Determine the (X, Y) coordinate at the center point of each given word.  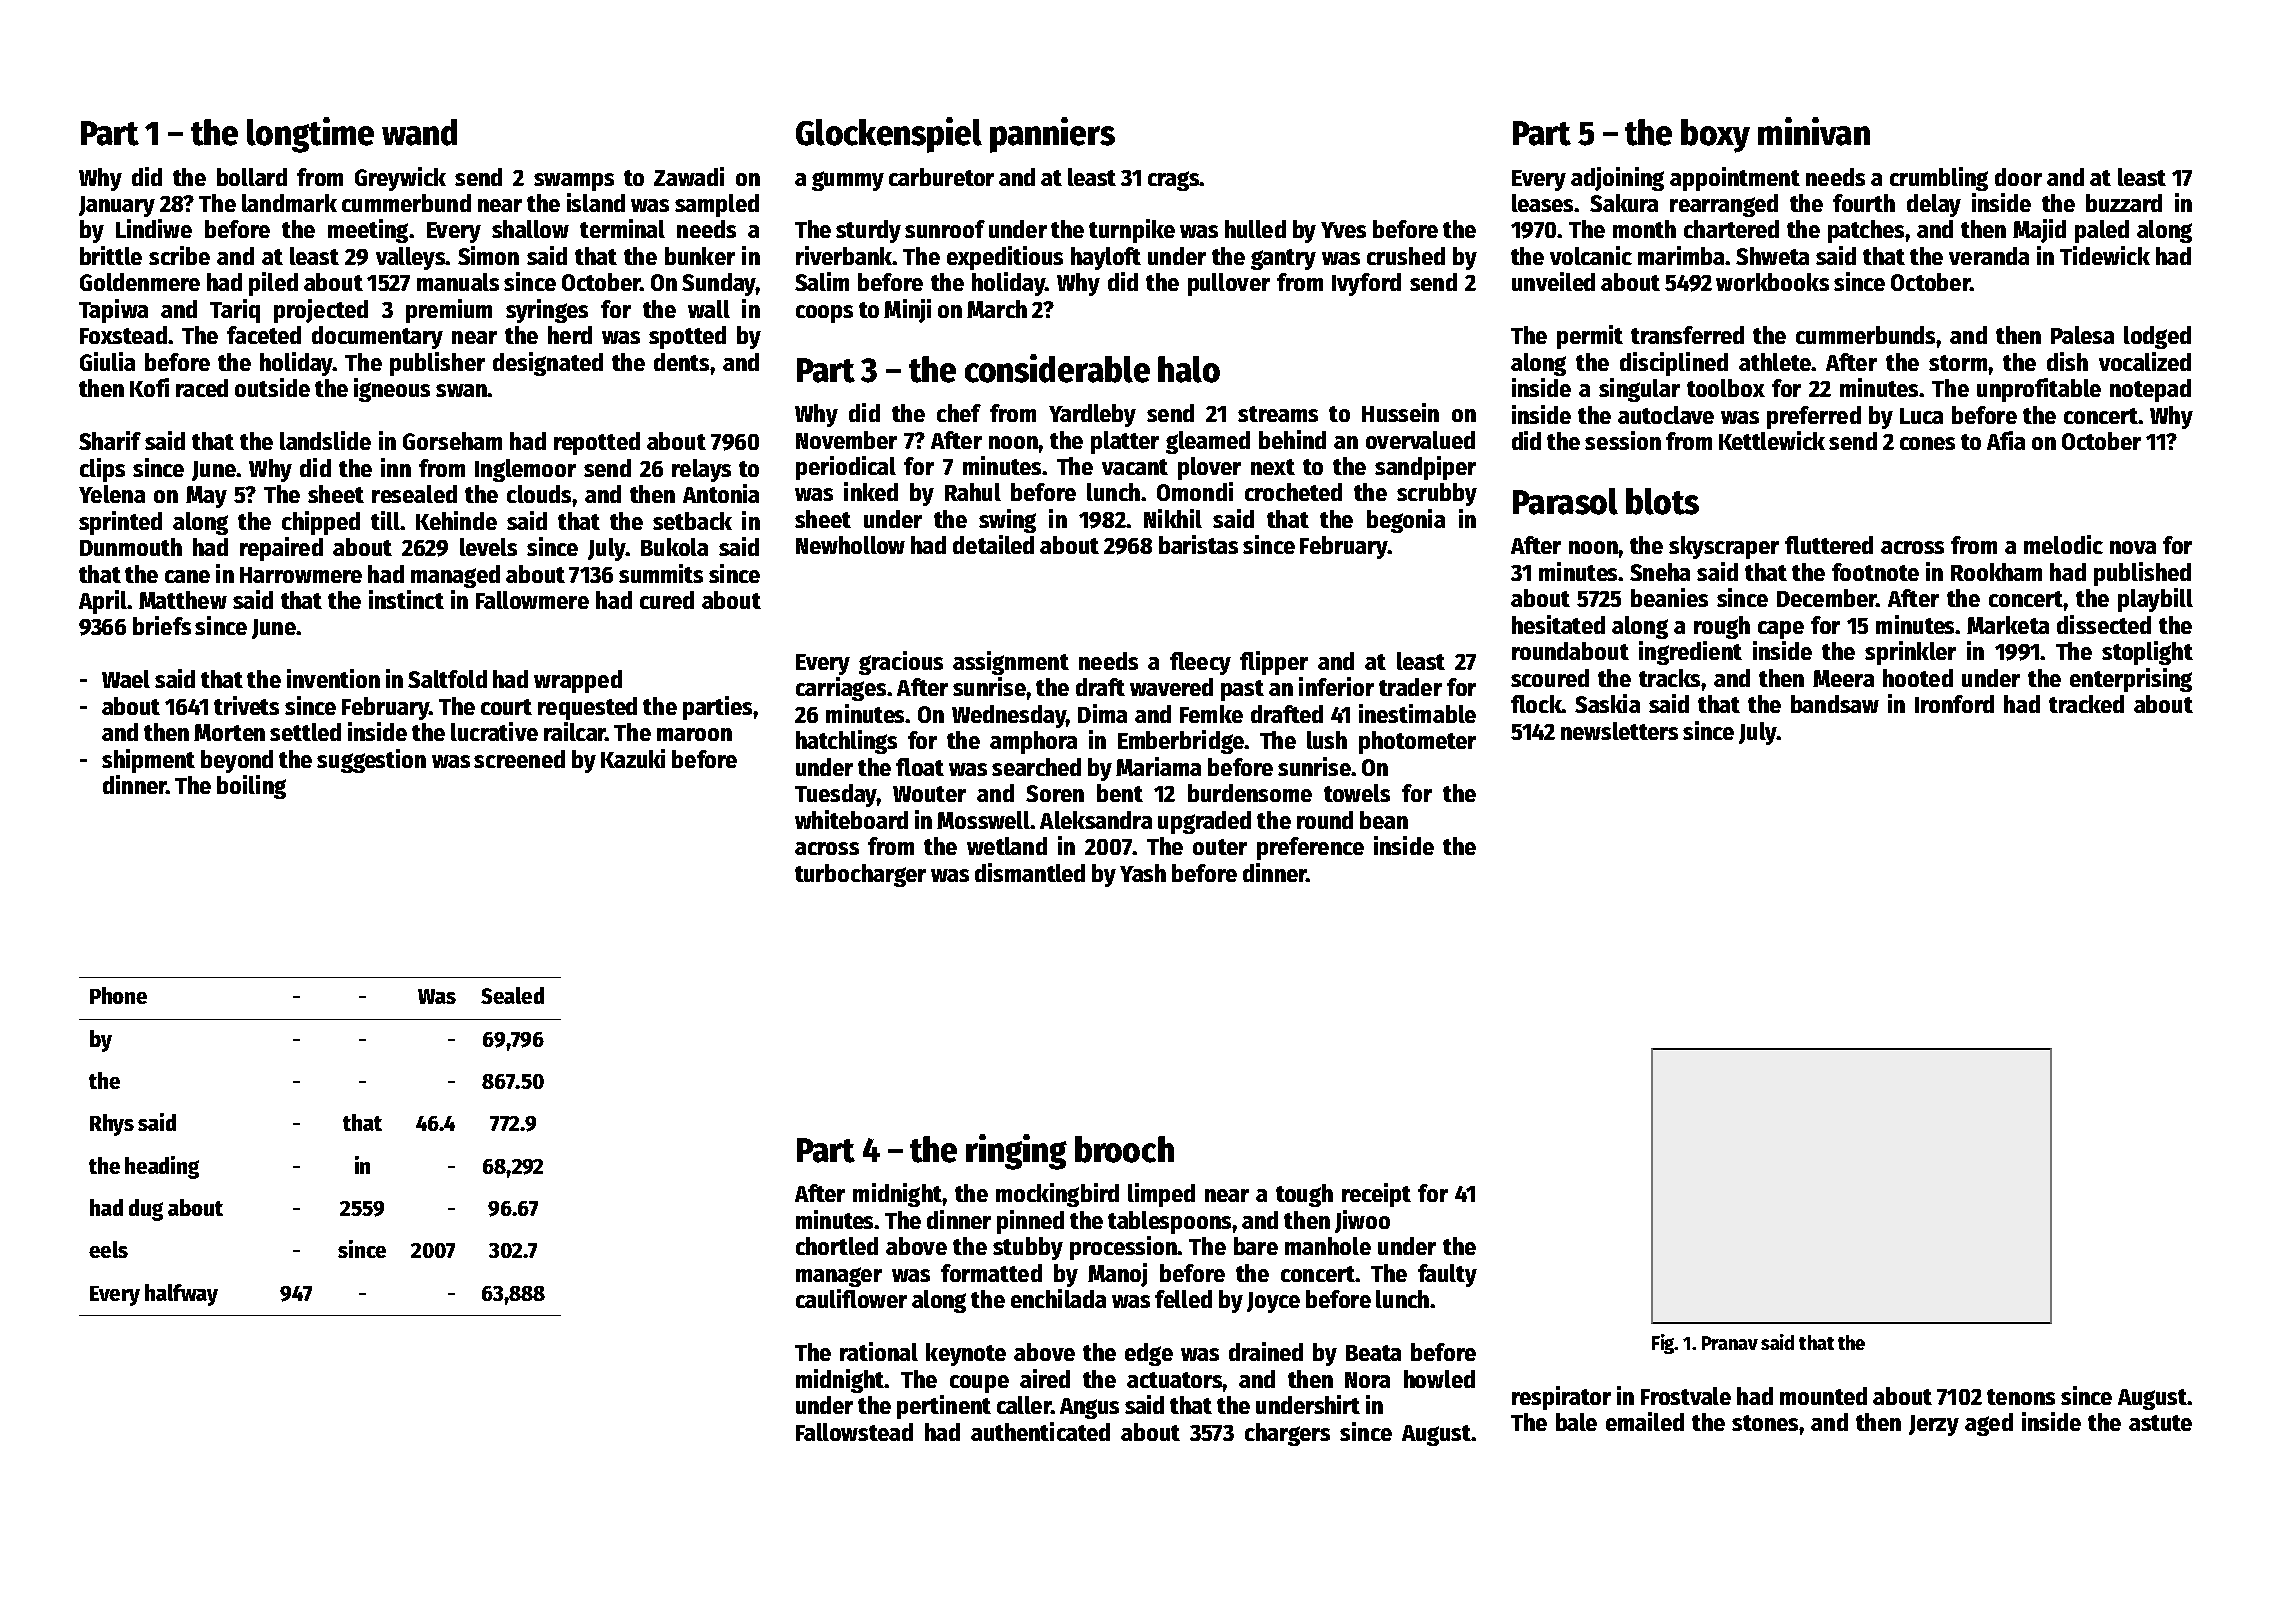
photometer (1417, 742)
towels (1357, 793)
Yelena (112, 494)
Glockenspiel (889, 135)
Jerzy (1934, 1425)
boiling (251, 787)
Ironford (1954, 704)
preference (1310, 848)
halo (1189, 369)
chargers (1287, 1434)
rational (879, 1351)
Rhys (112, 1125)
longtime (310, 135)
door (2018, 177)
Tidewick (2105, 255)
